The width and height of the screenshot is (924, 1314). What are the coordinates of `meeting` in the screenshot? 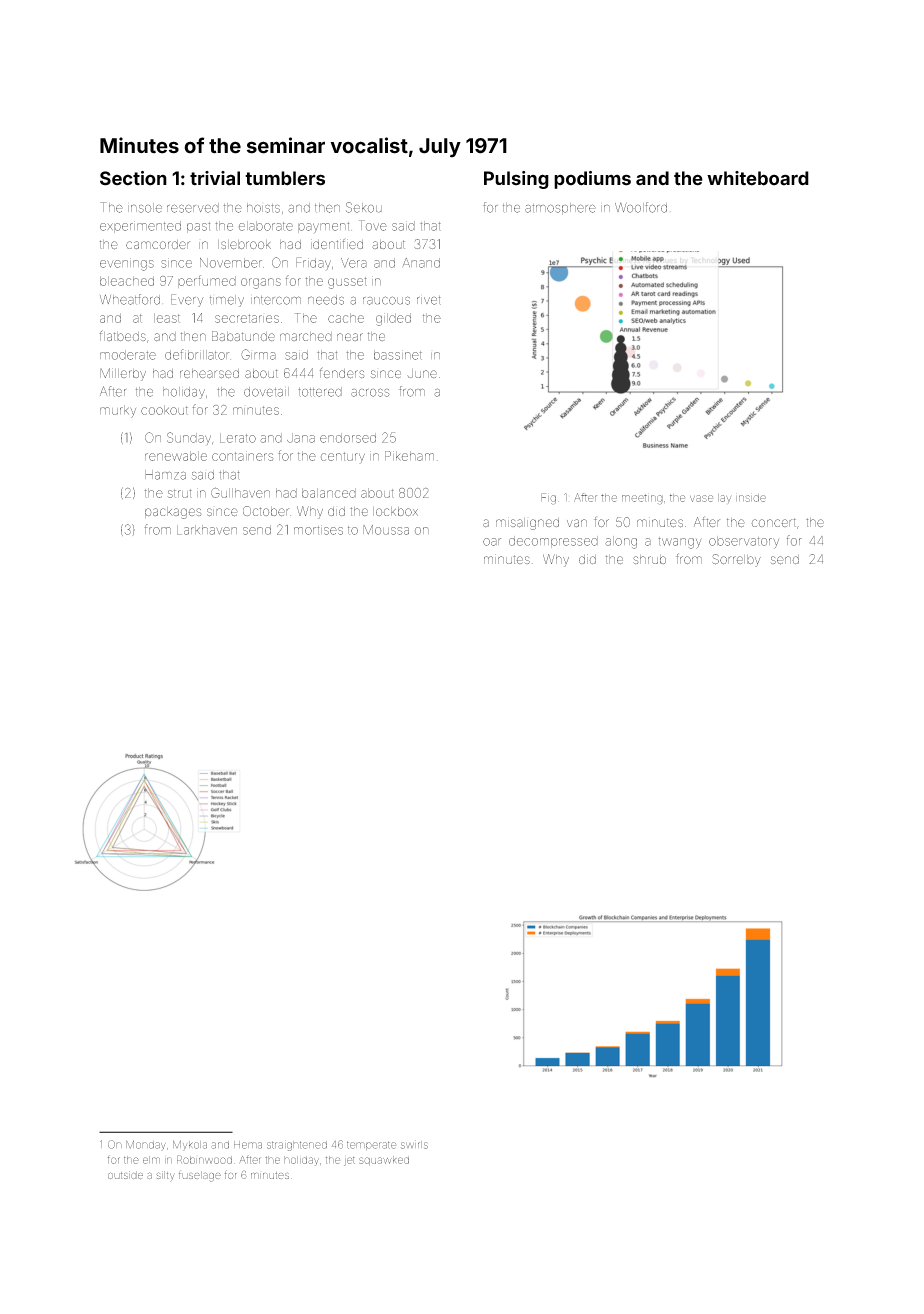 It's located at (642, 499).
